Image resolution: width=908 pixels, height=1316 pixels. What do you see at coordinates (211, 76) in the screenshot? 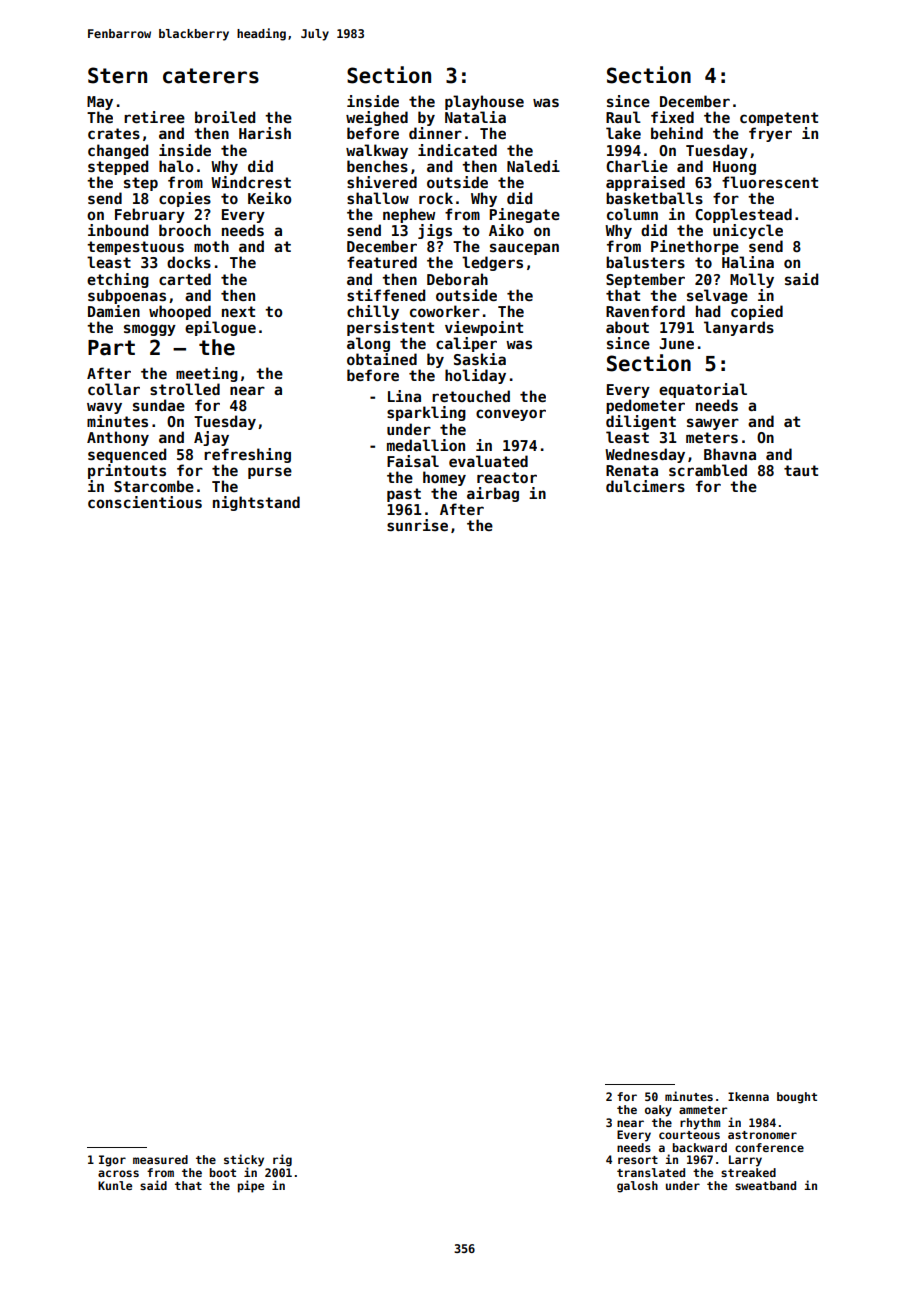
I see `caterers` at bounding box center [211, 76].
